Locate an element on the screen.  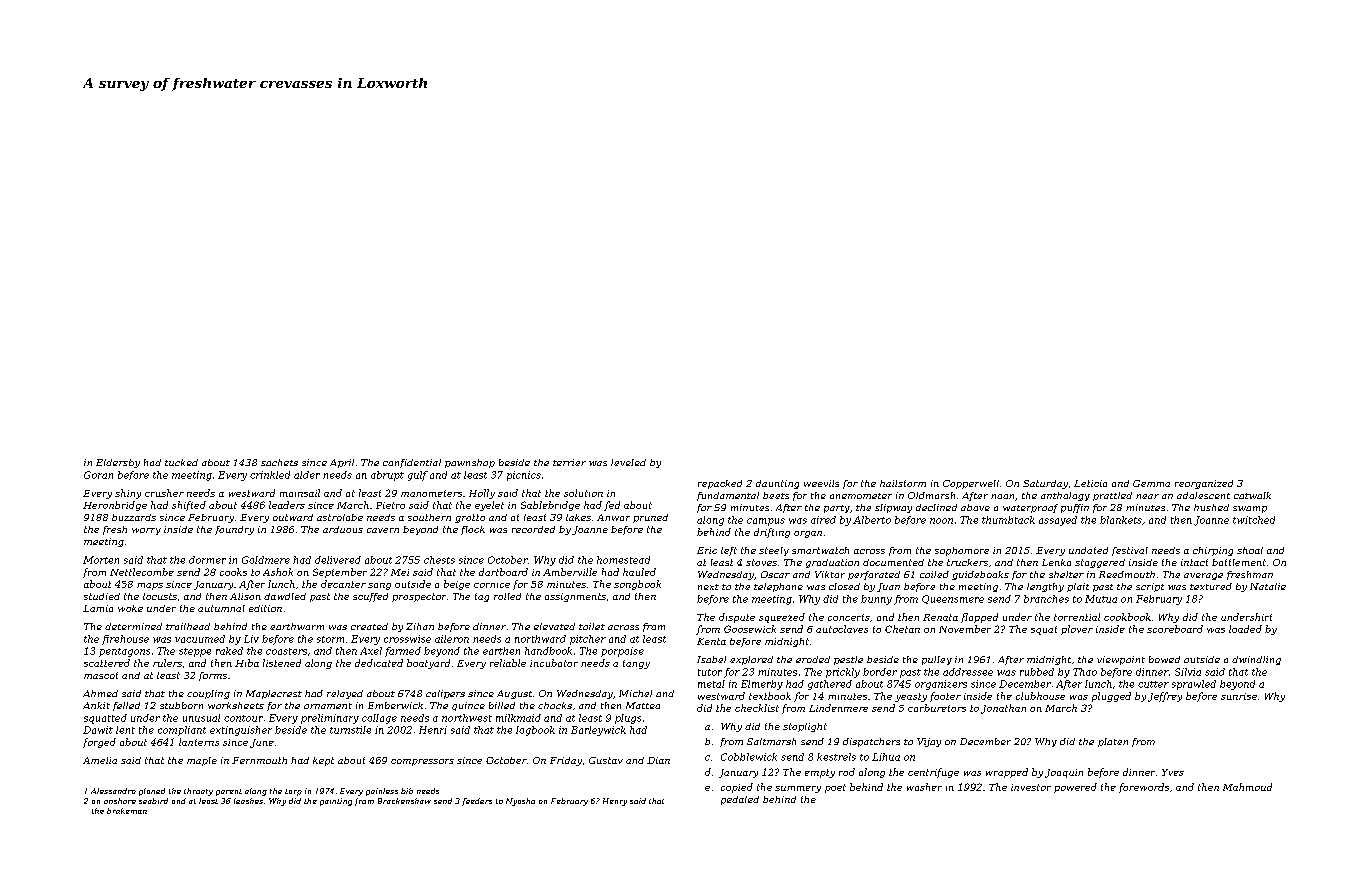
scoreboard is located at coordinates (1175, 629).
